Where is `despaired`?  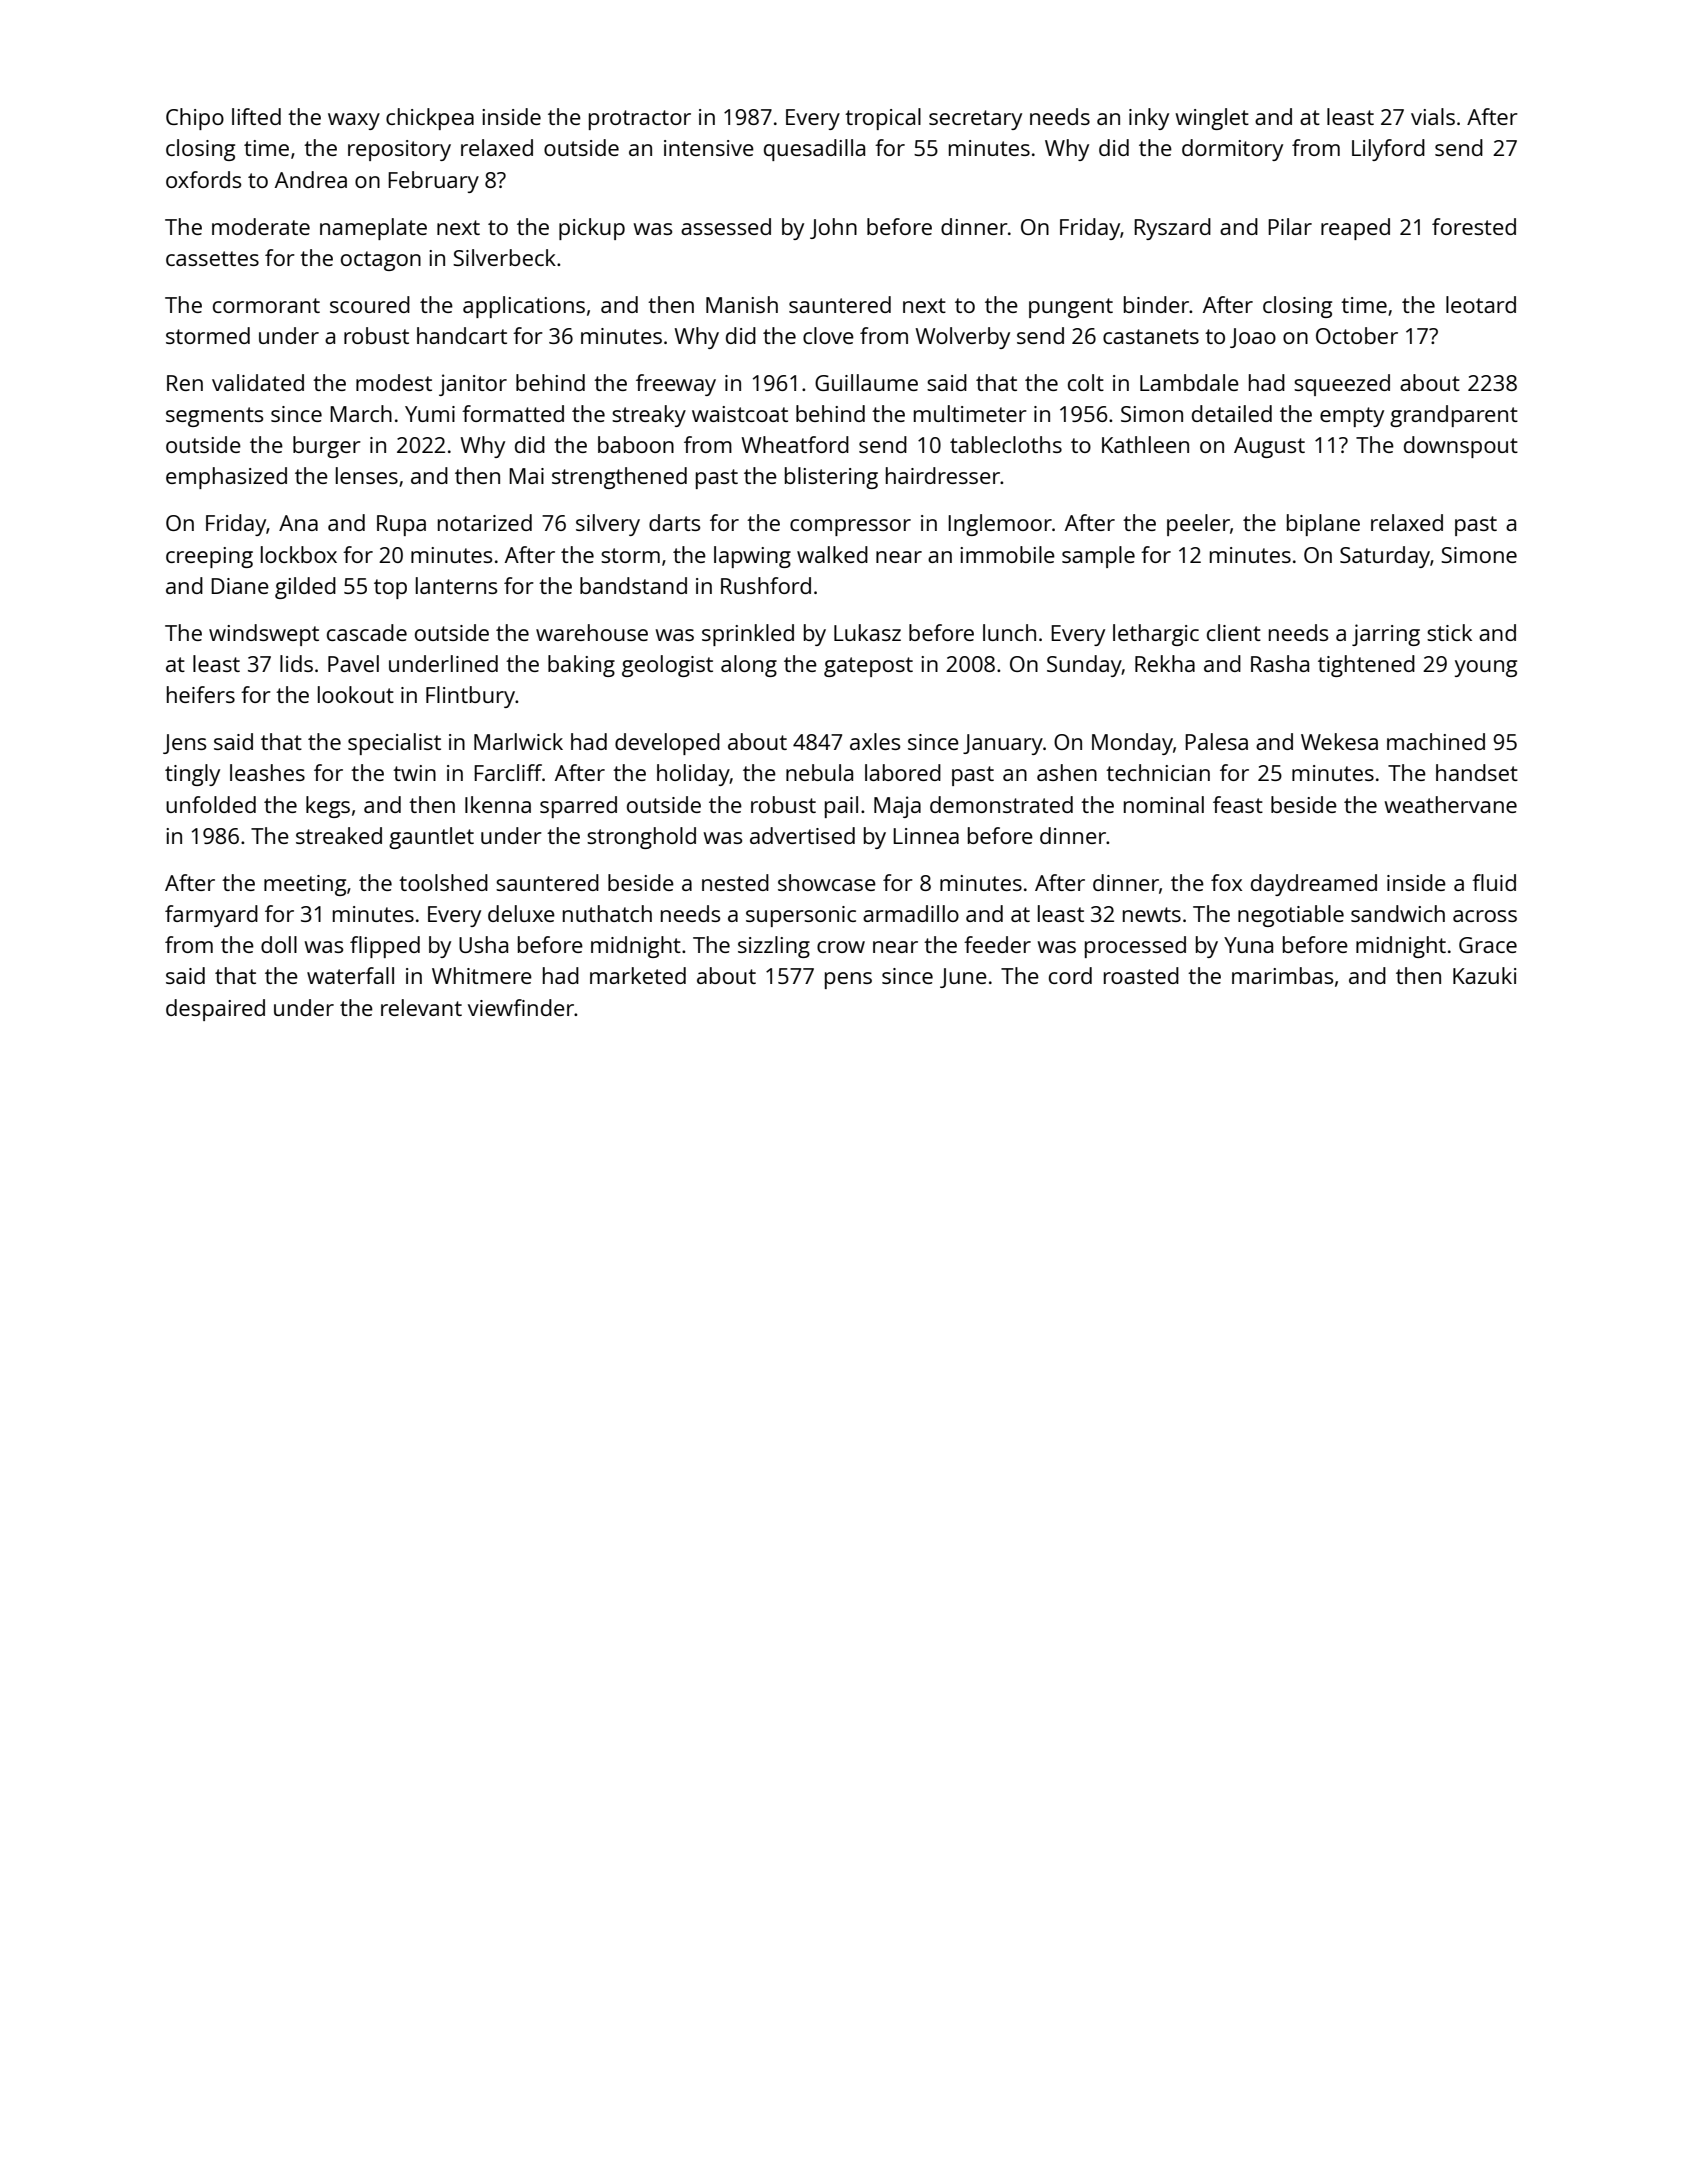
despaired is located at coordinates (215, 1010).
